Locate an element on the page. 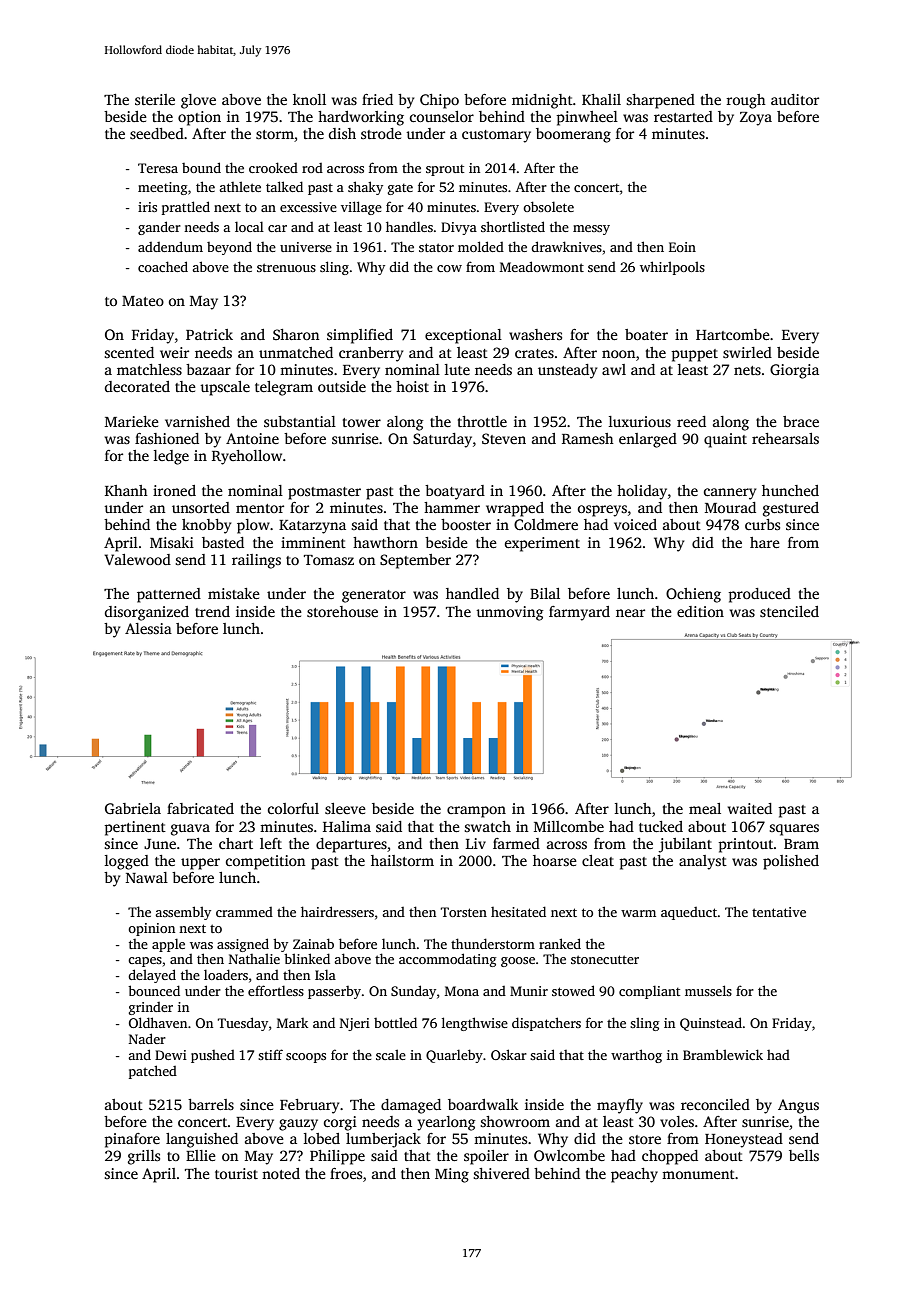  stenciled is located at coordinates (789, 611).
